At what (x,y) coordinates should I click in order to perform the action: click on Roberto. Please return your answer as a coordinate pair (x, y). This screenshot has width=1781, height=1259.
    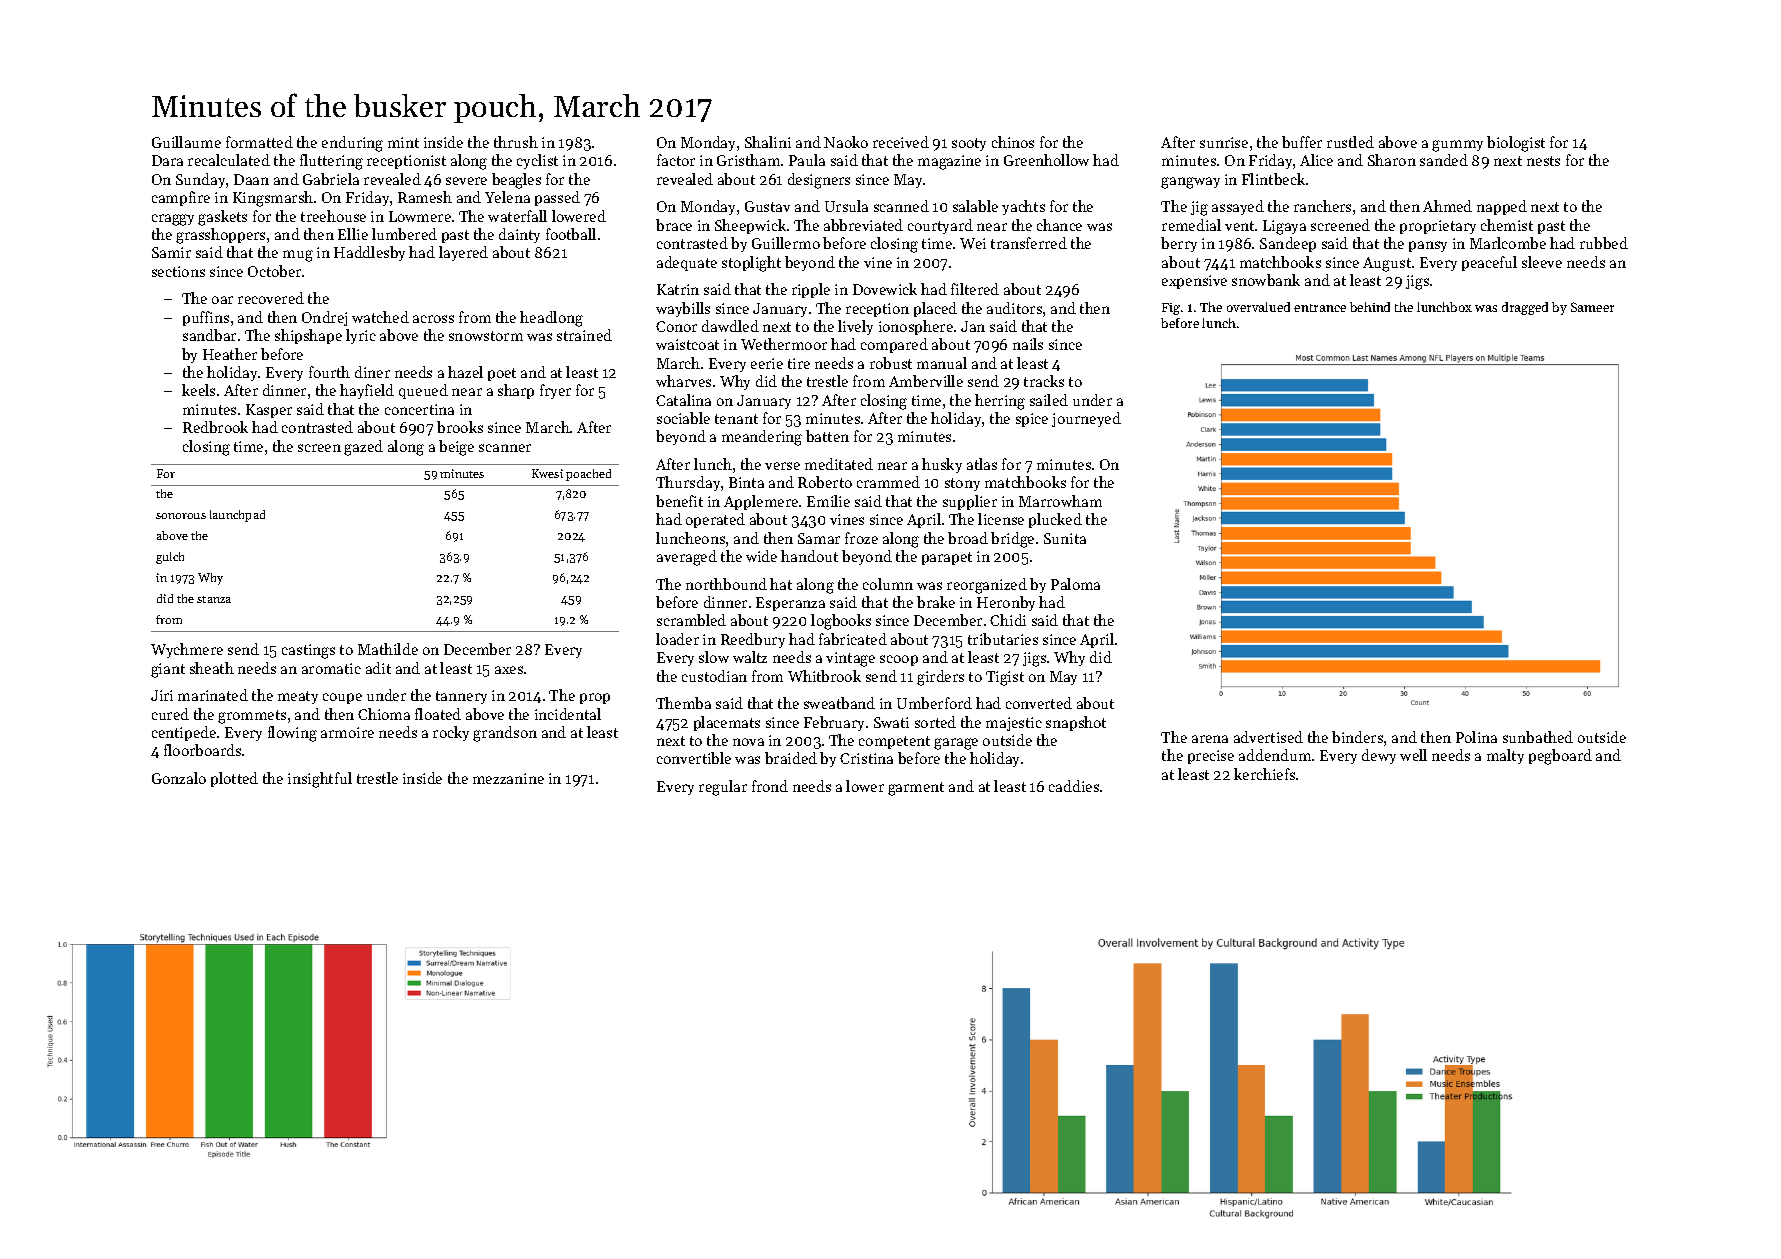
    Looking at the image, I should click on (825, 482).
